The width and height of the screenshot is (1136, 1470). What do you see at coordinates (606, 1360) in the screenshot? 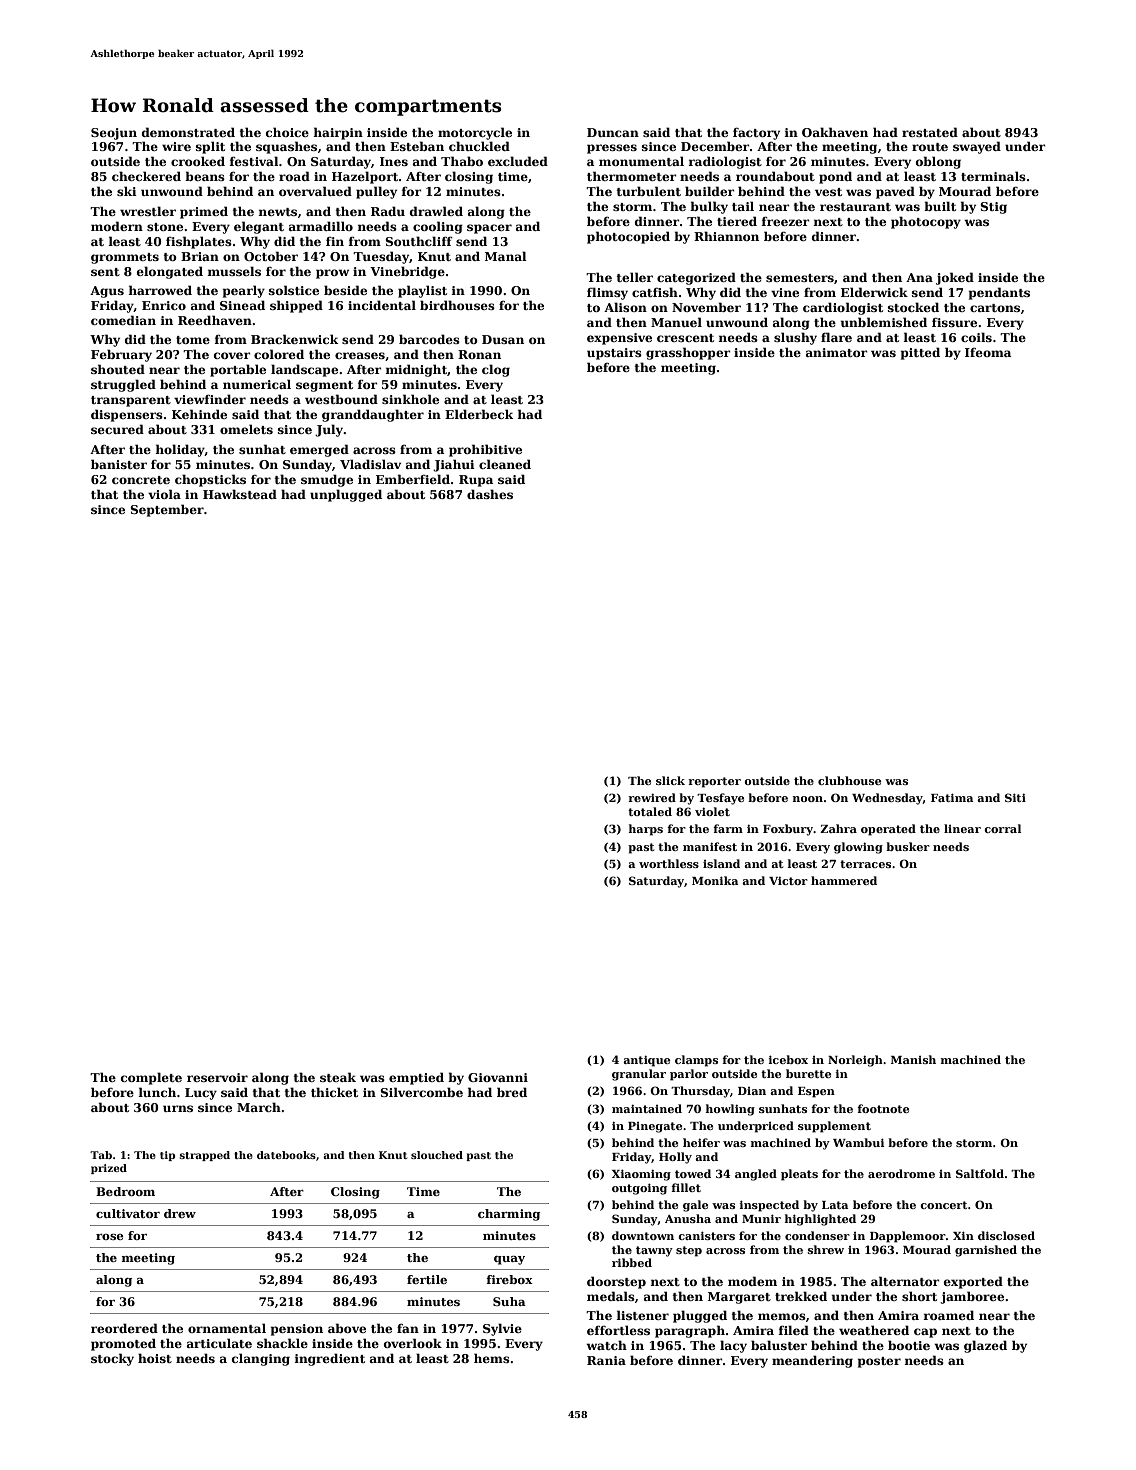
I see `Rania` at bounding box center [606, 1360].
